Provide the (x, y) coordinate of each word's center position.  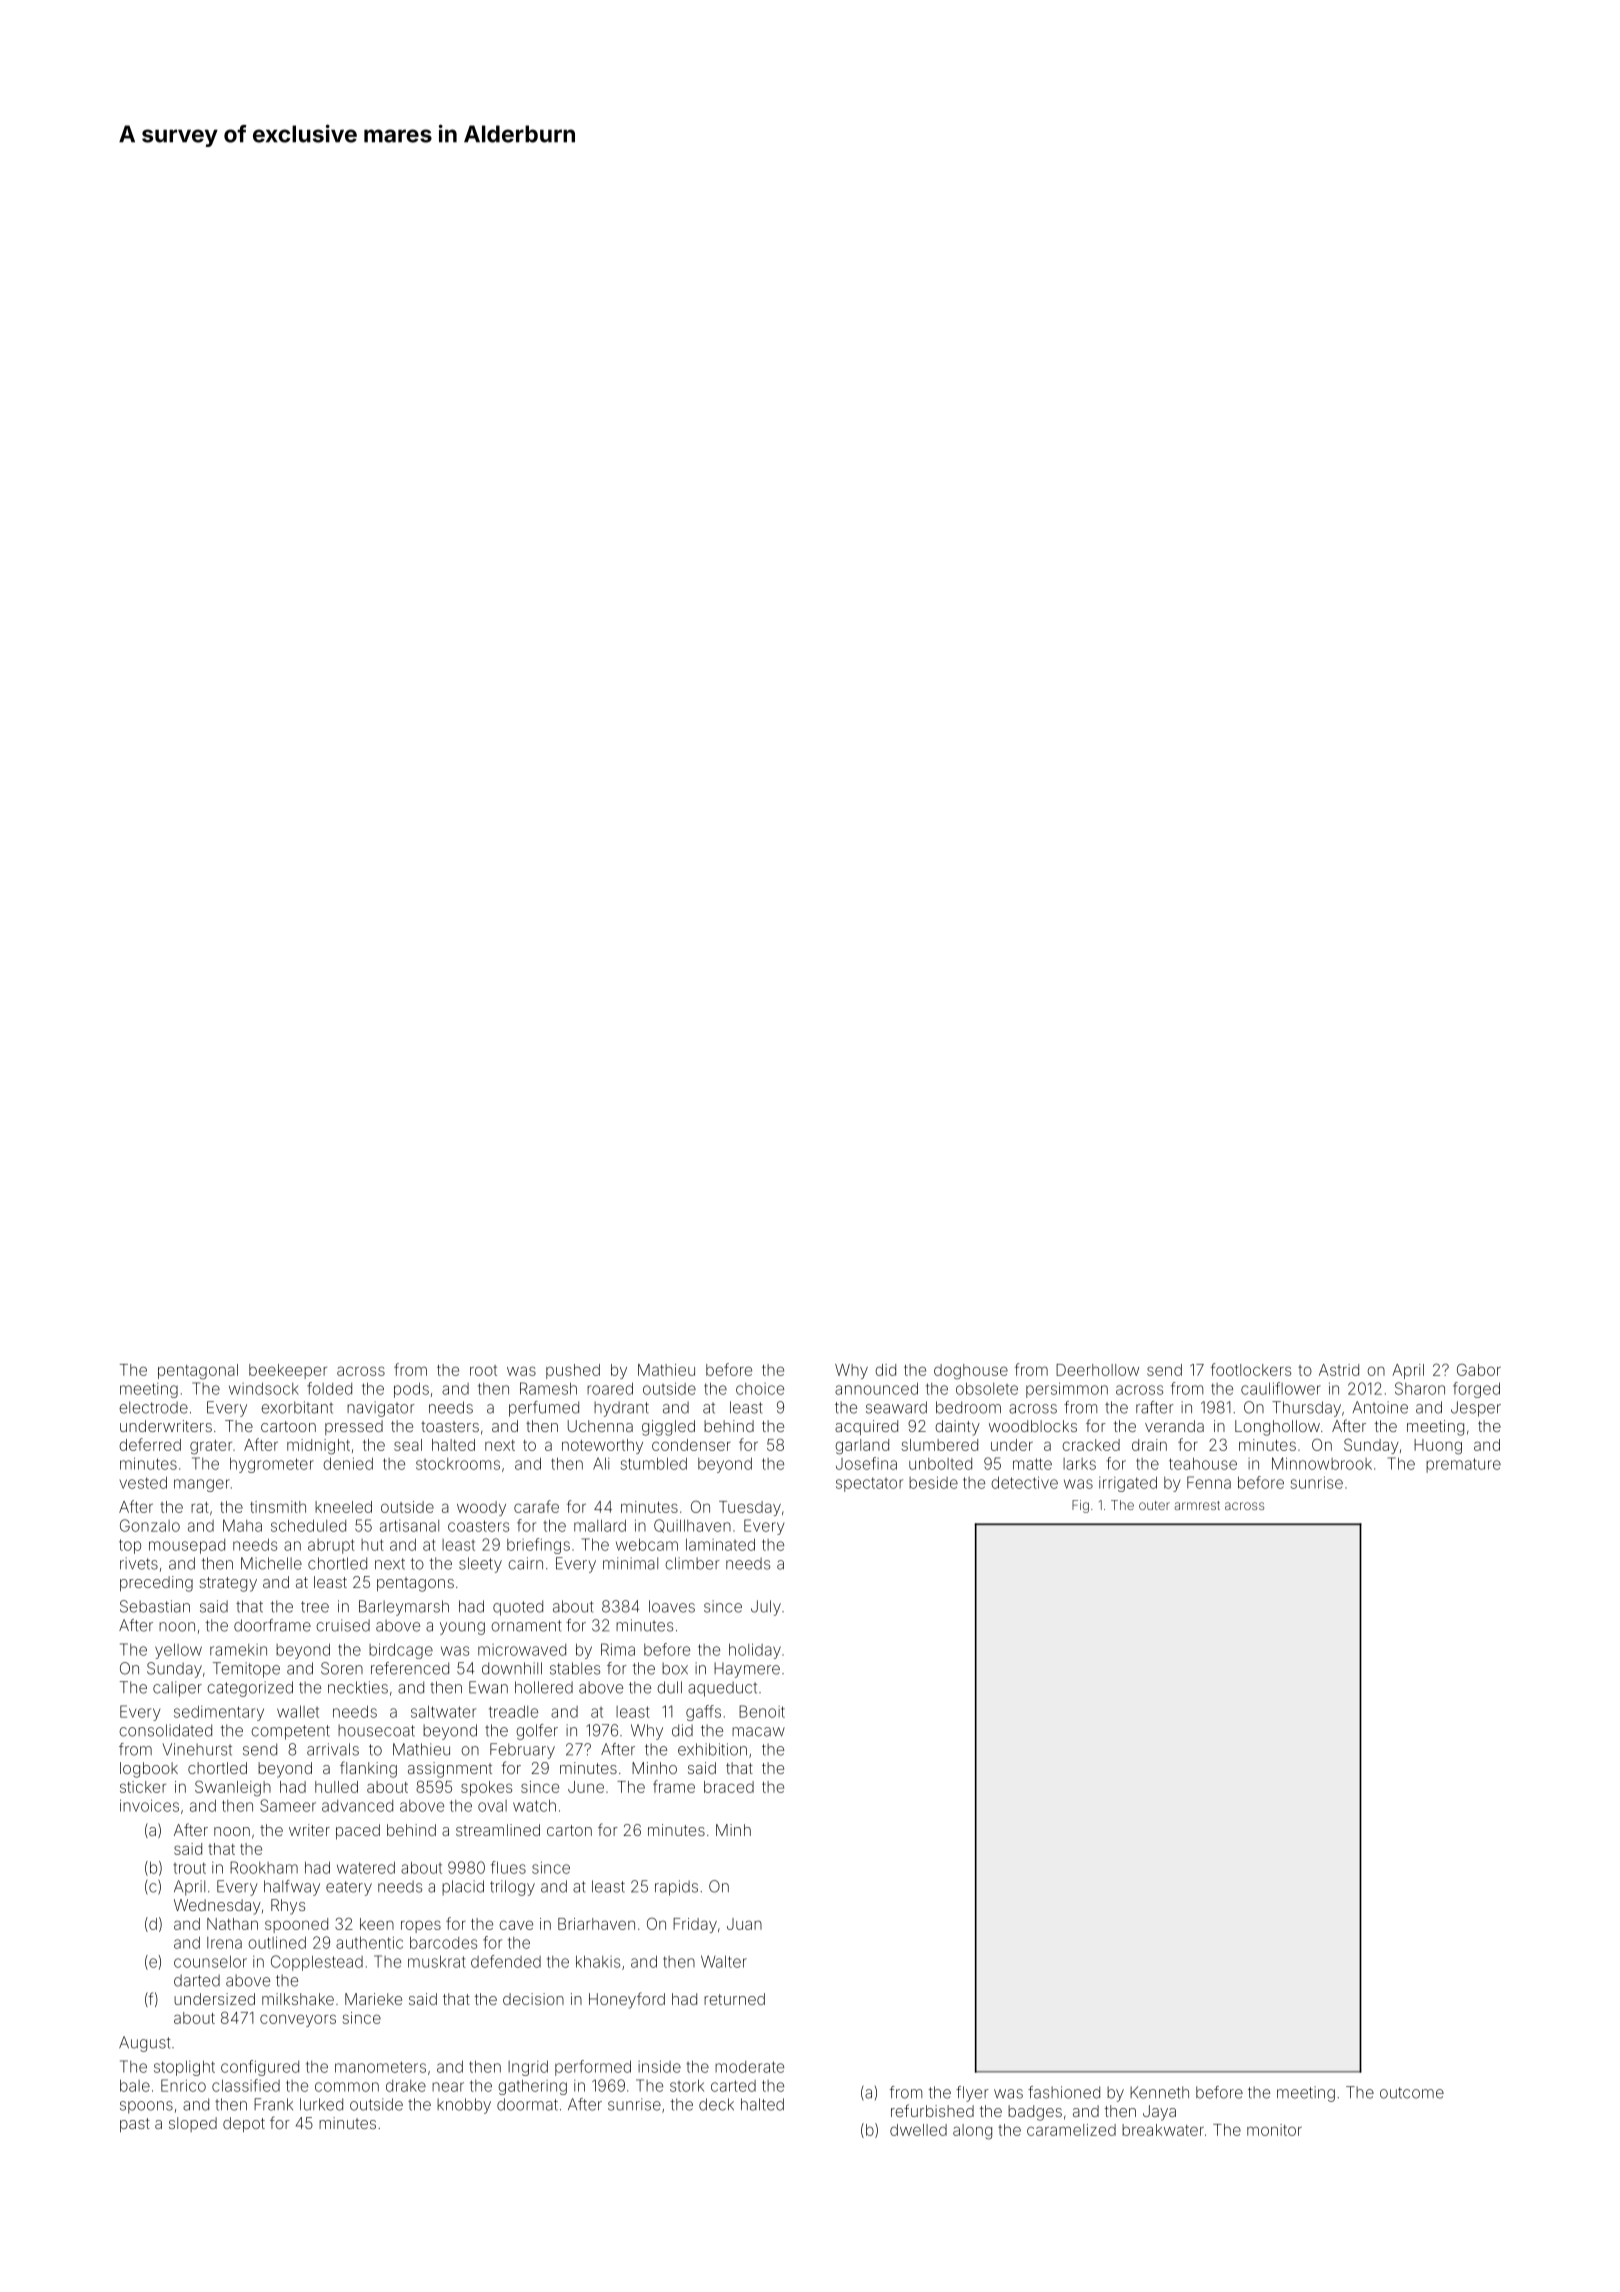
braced (729, 1787)
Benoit (762, 1711)
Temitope (246, 1670)
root (483, 1370)
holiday (755, 1651)
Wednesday (217, 1907)
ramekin (238, 1650)
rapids (676, 1888)
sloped (193, 2124)
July (766, 1608)
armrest (1197, 1505)
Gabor (1479, 1369)
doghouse (971, 1372)
